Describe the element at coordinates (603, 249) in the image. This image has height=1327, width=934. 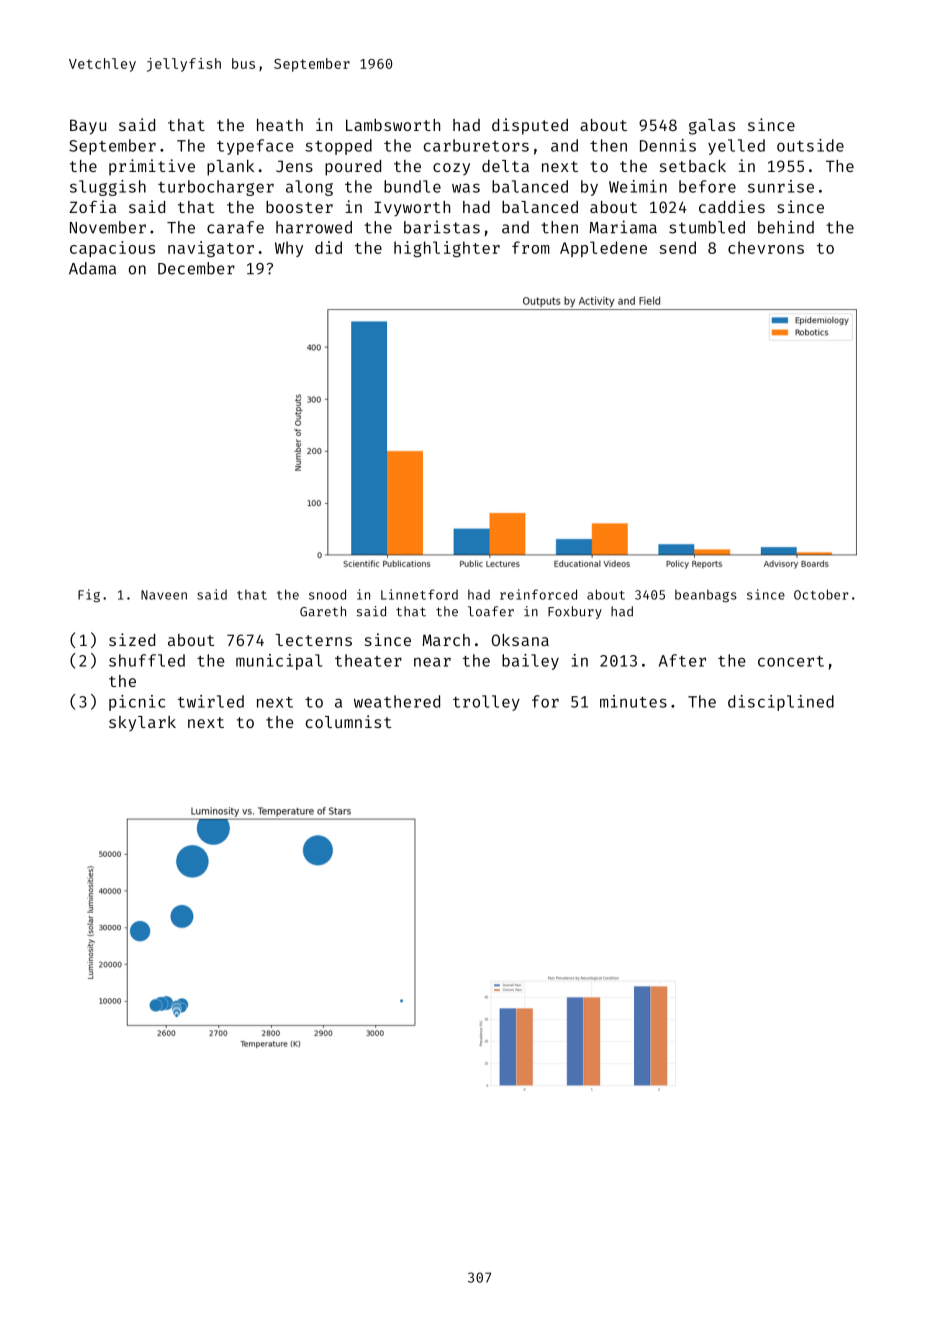
I see `Appledene` at that location.
